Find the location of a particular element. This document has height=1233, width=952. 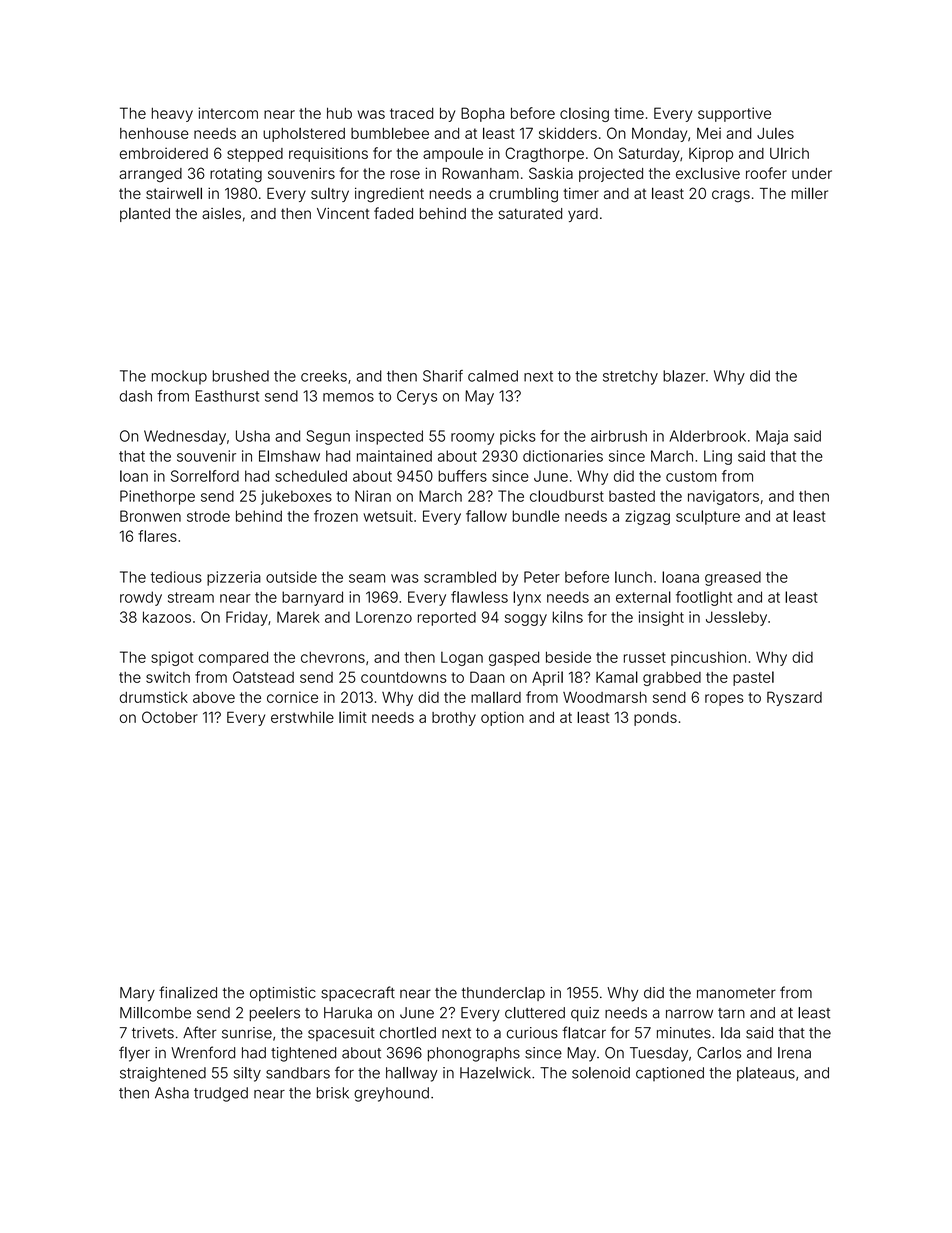

erstwhile is located at coordinates (302, 717).
